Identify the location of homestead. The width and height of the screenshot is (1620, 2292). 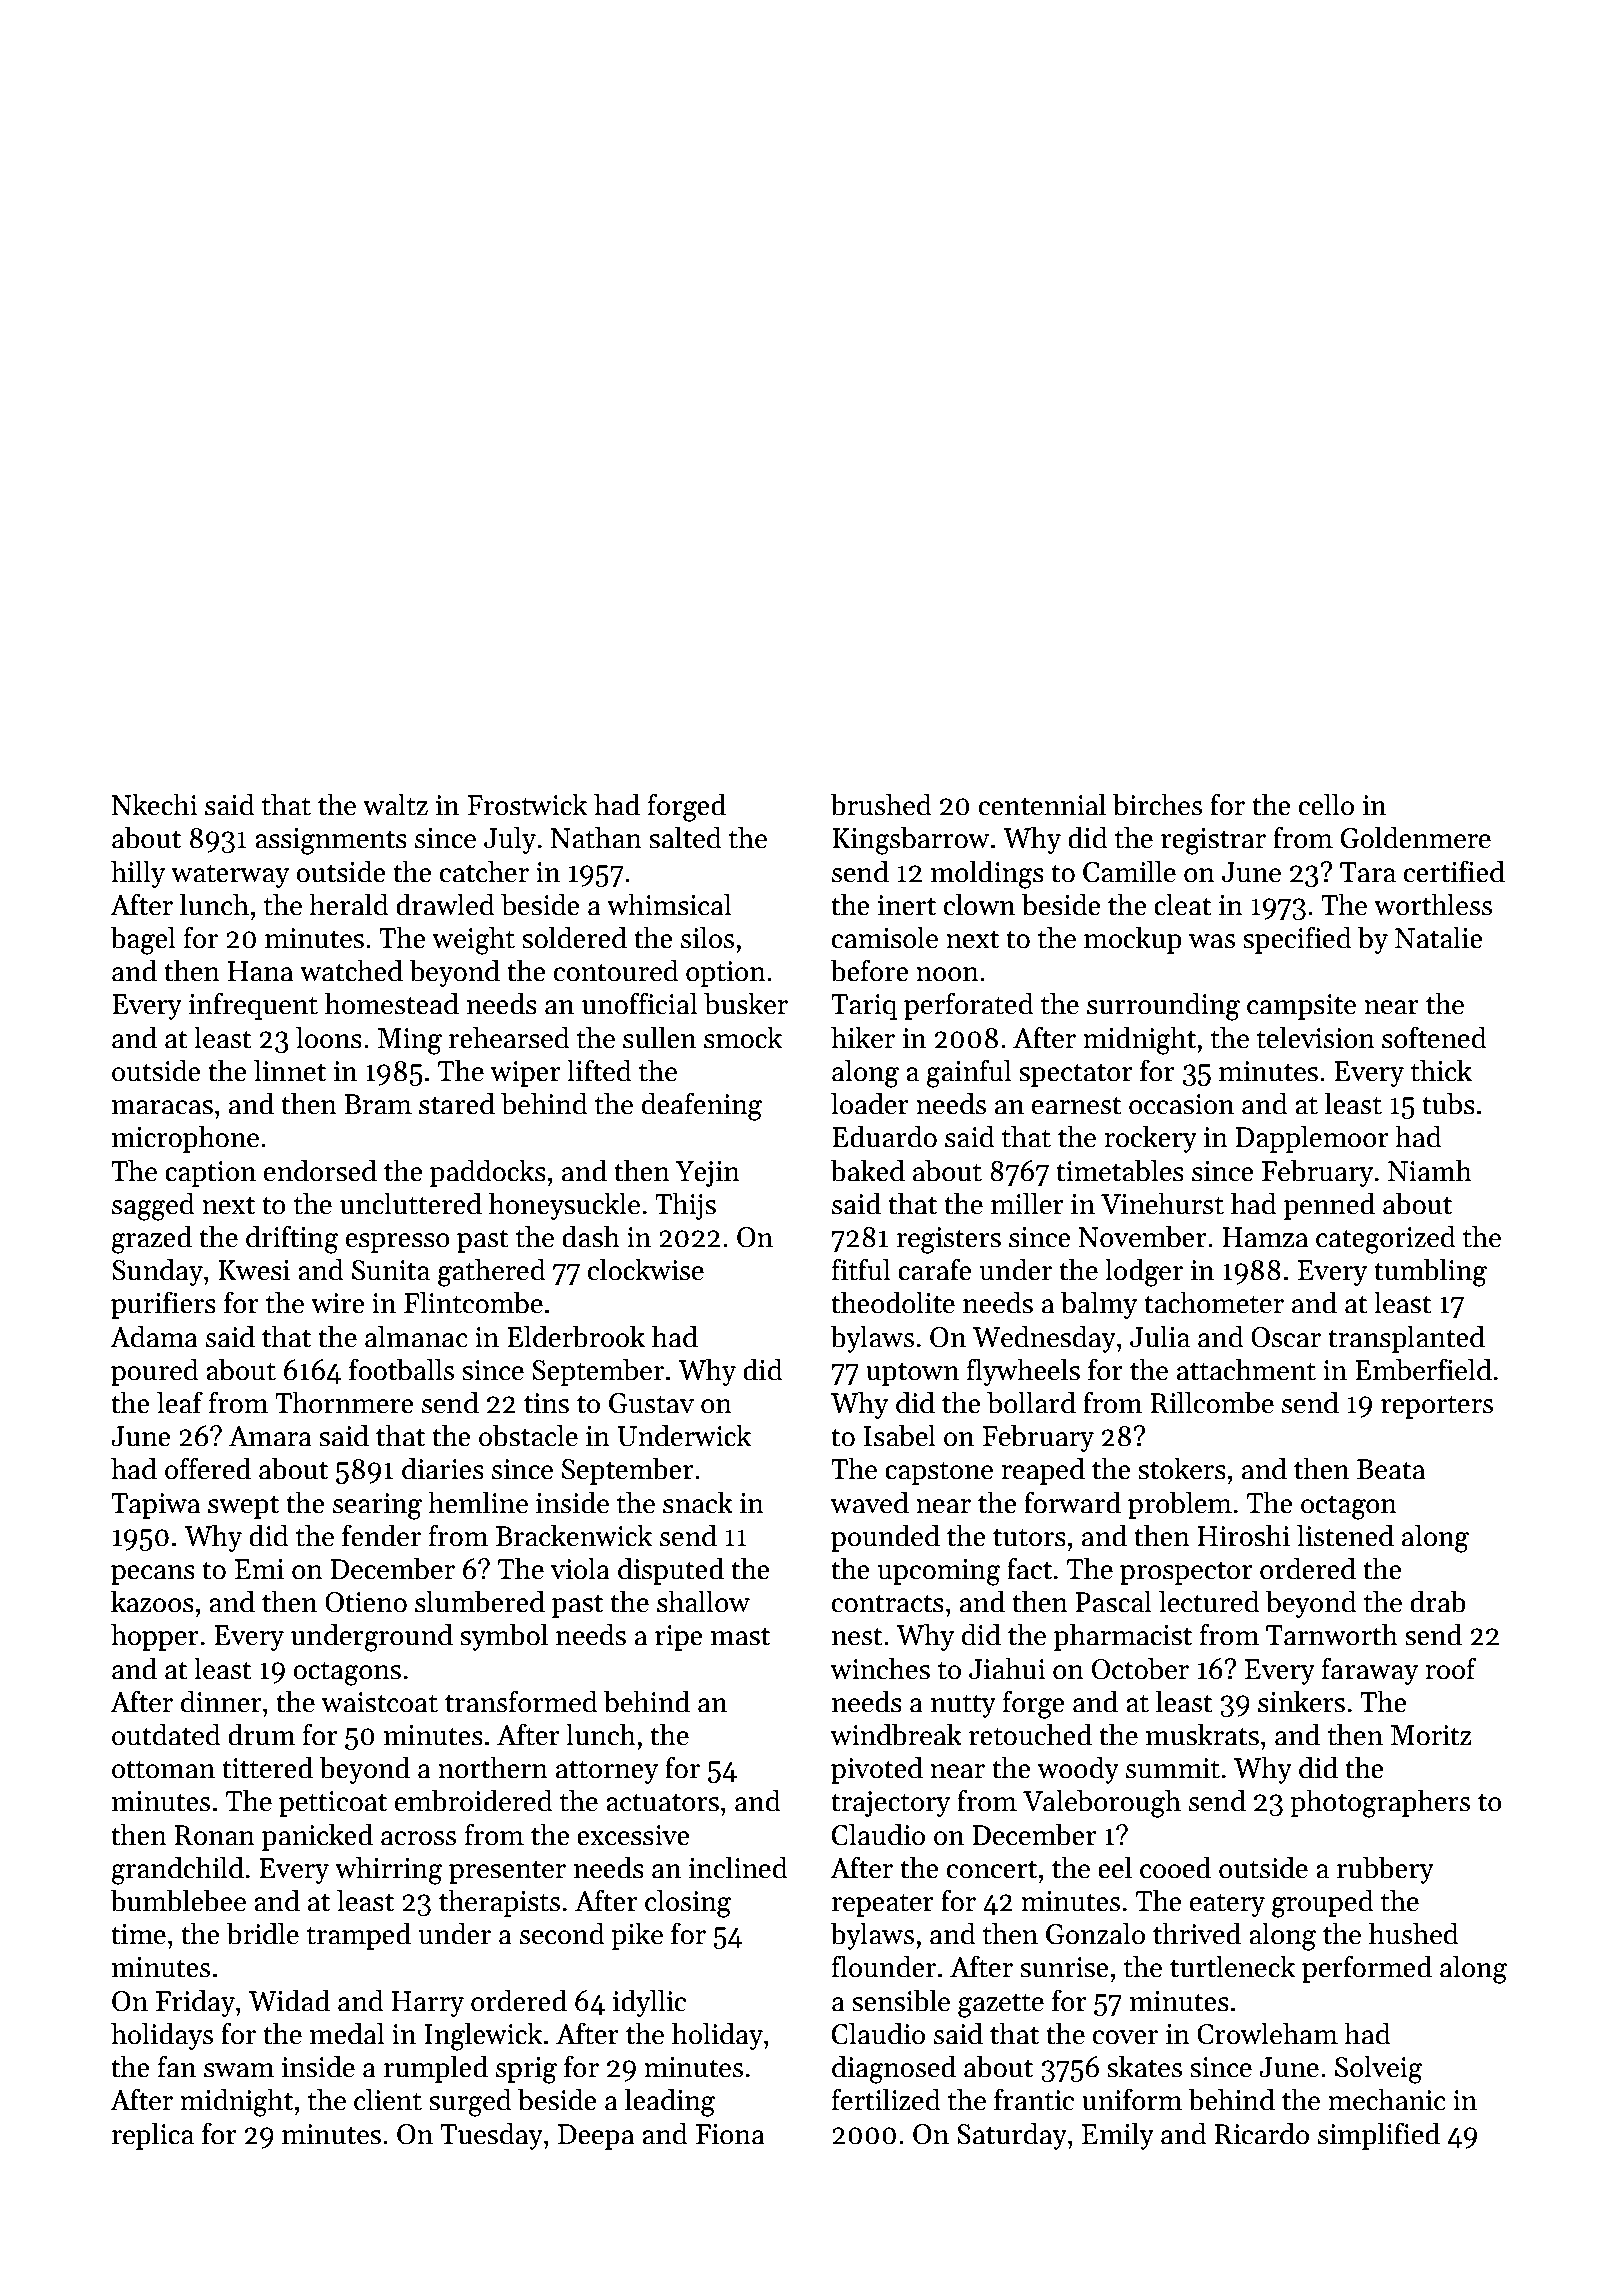
(392, 1003).
